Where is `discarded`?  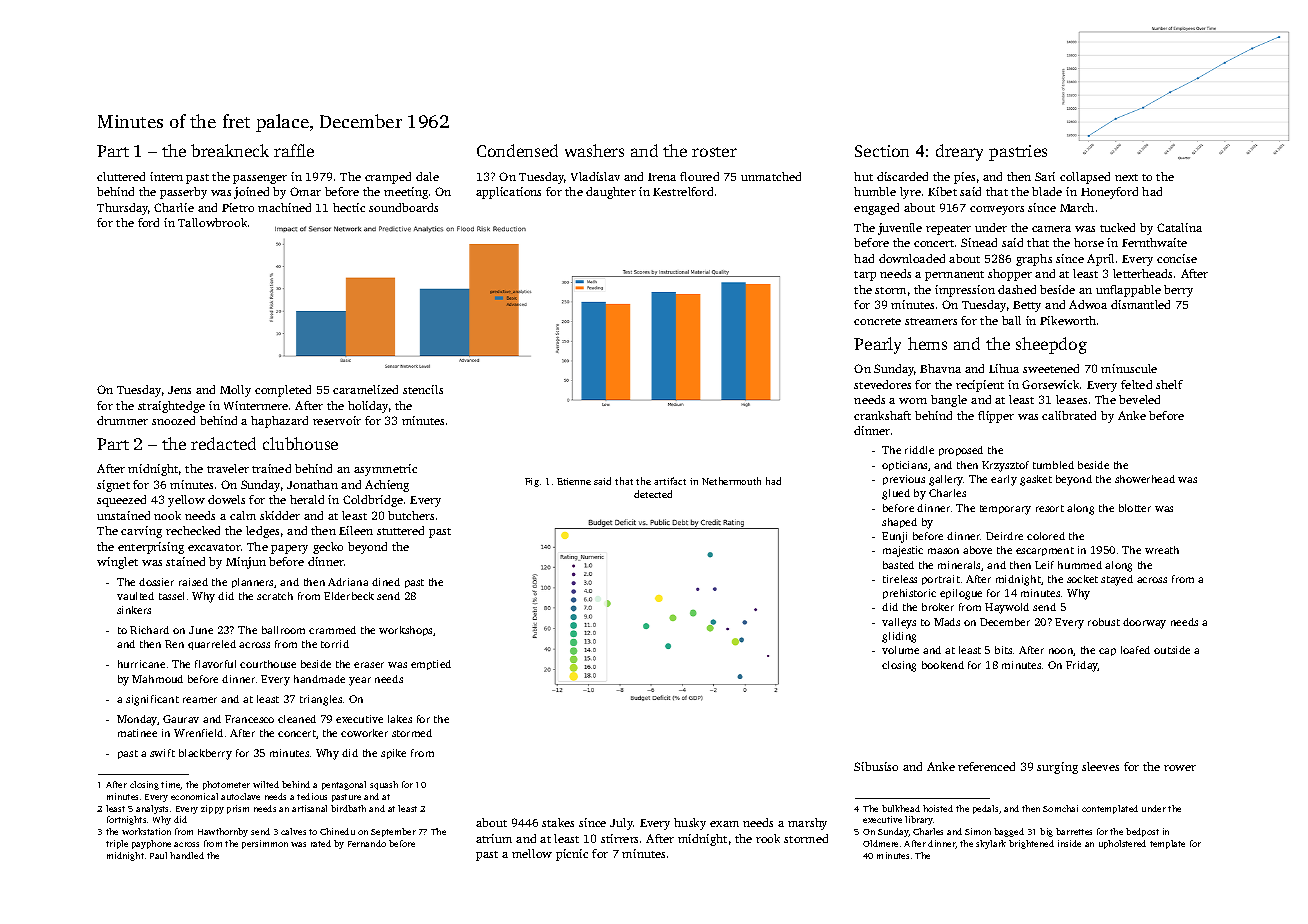 discarded is located at coordinates (902, 176).
